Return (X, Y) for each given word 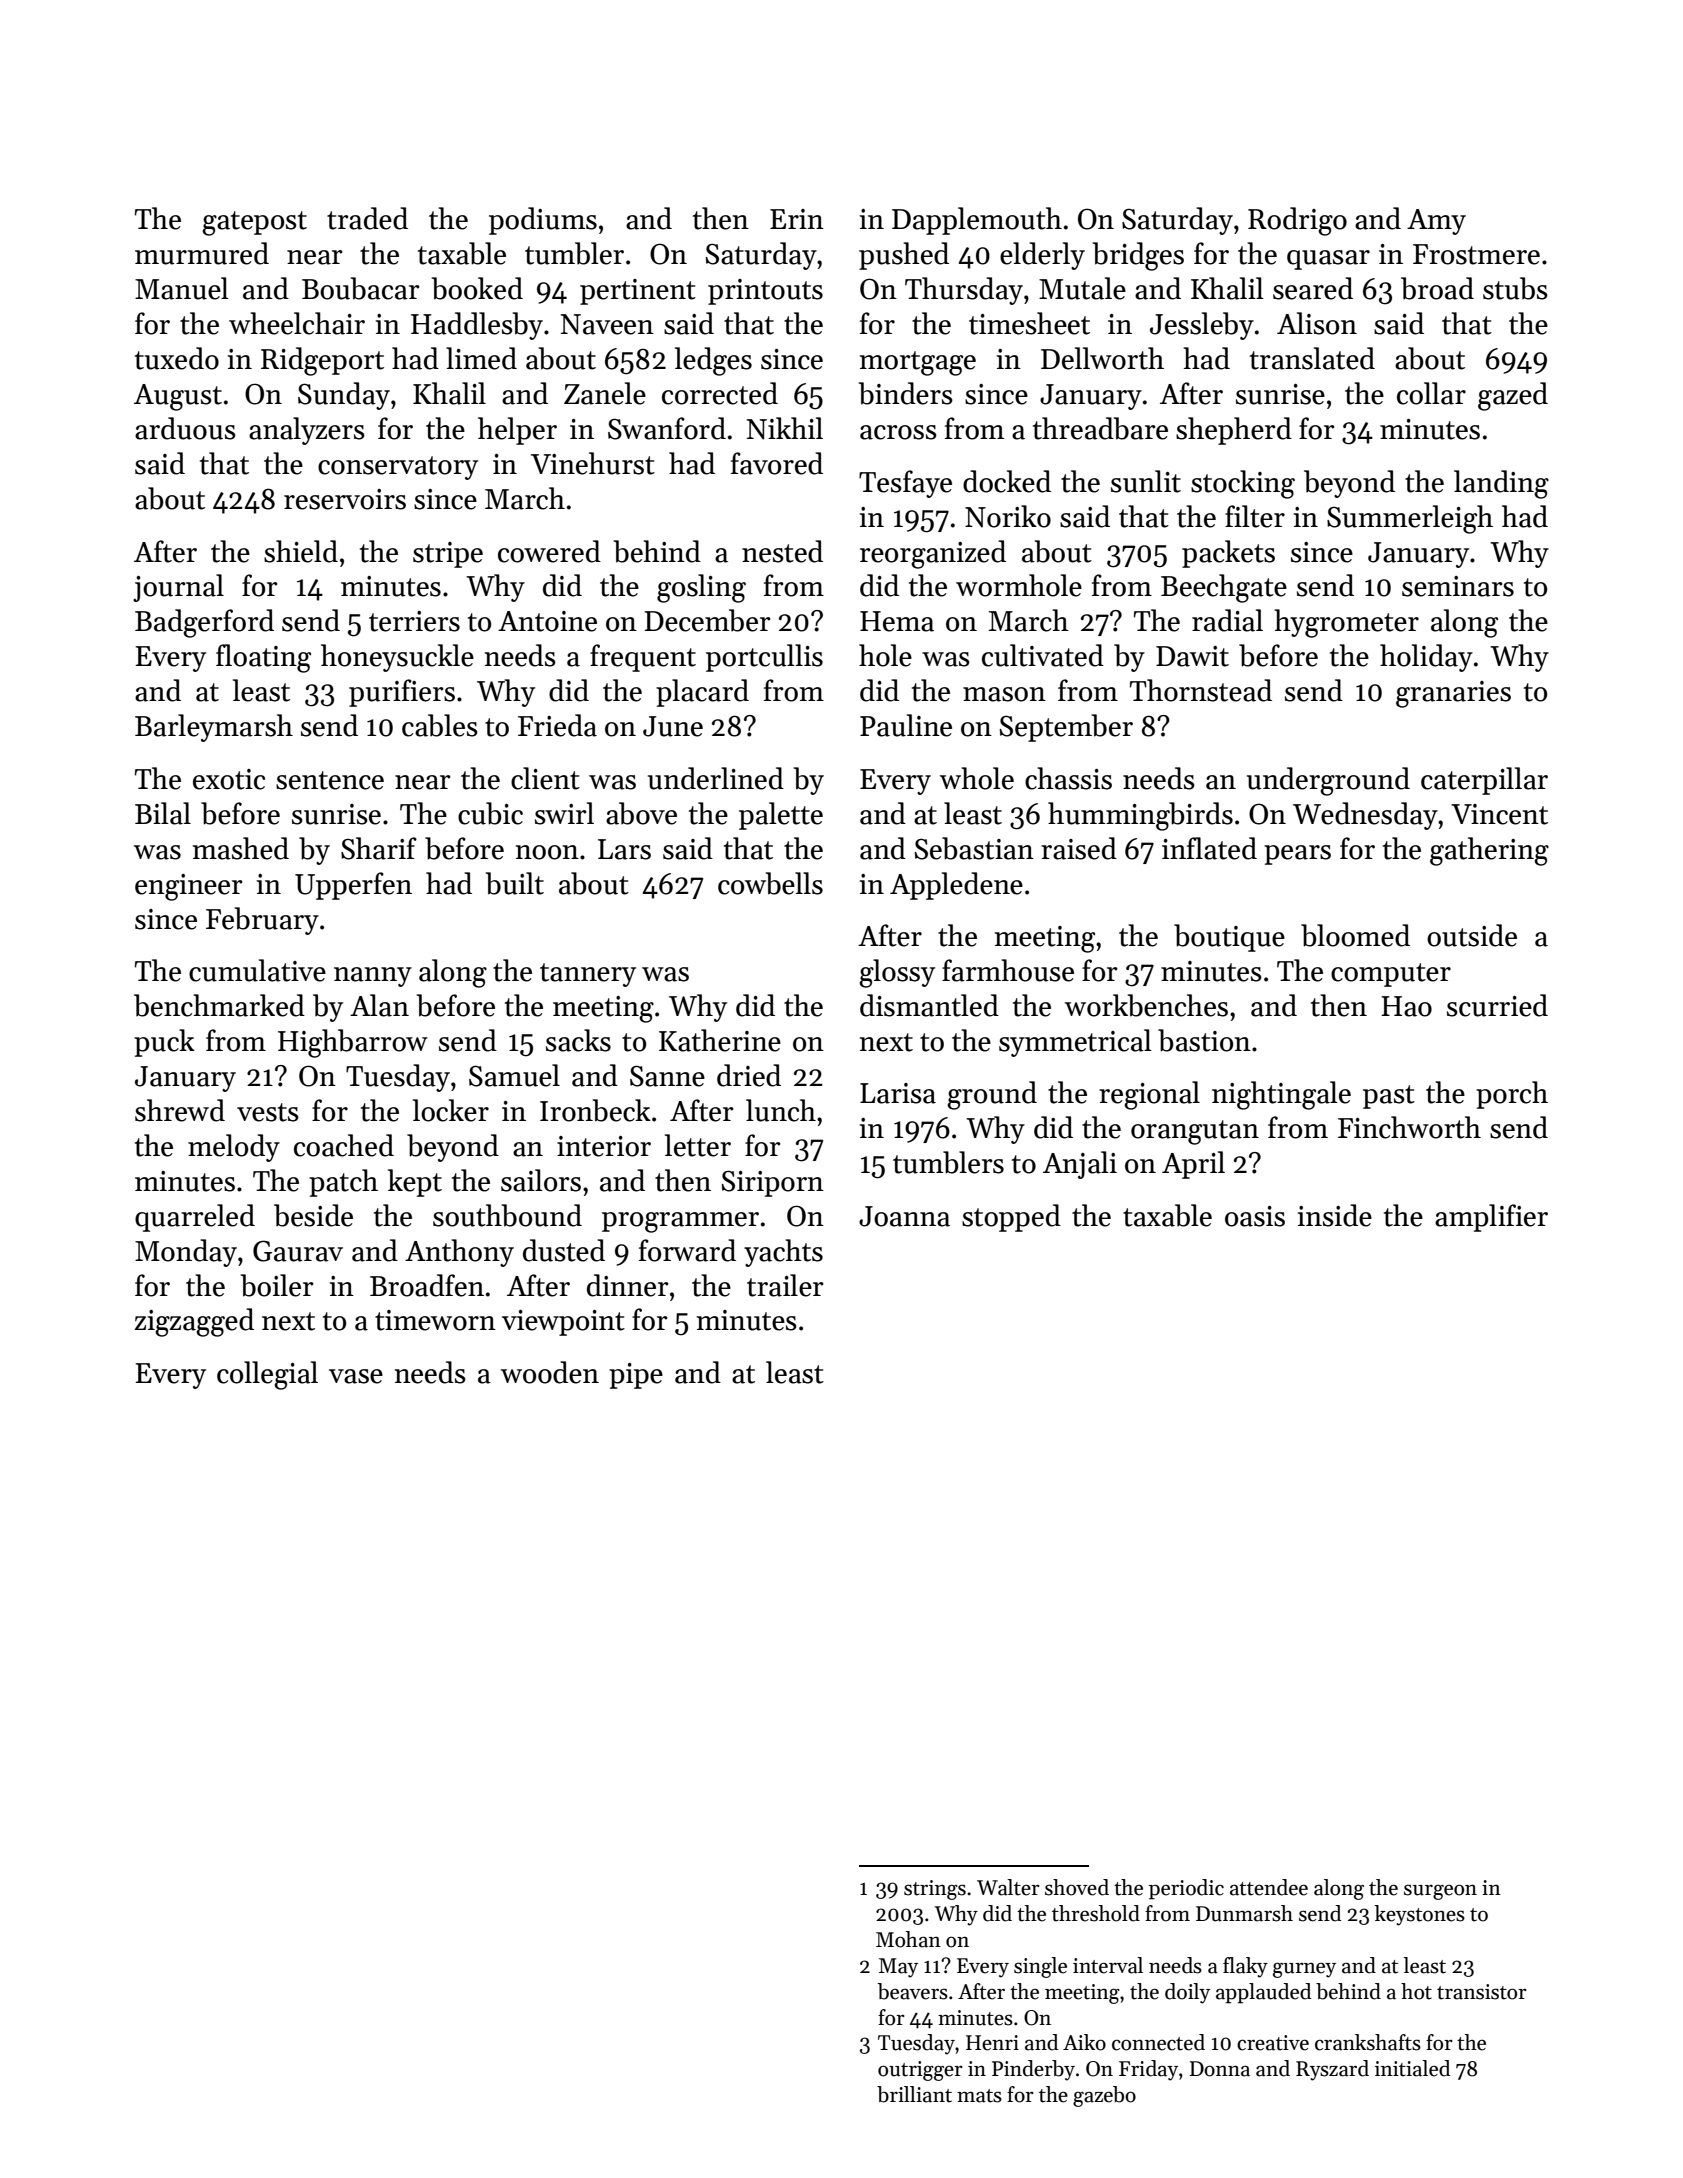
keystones (1420, 1915)
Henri (992, 2043)
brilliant (914, 2094)
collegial (267, 1375)
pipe (636, 1376)
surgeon (1440, 1892)
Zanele (605, 393)
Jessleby (1202, 326)
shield (301, 551)
